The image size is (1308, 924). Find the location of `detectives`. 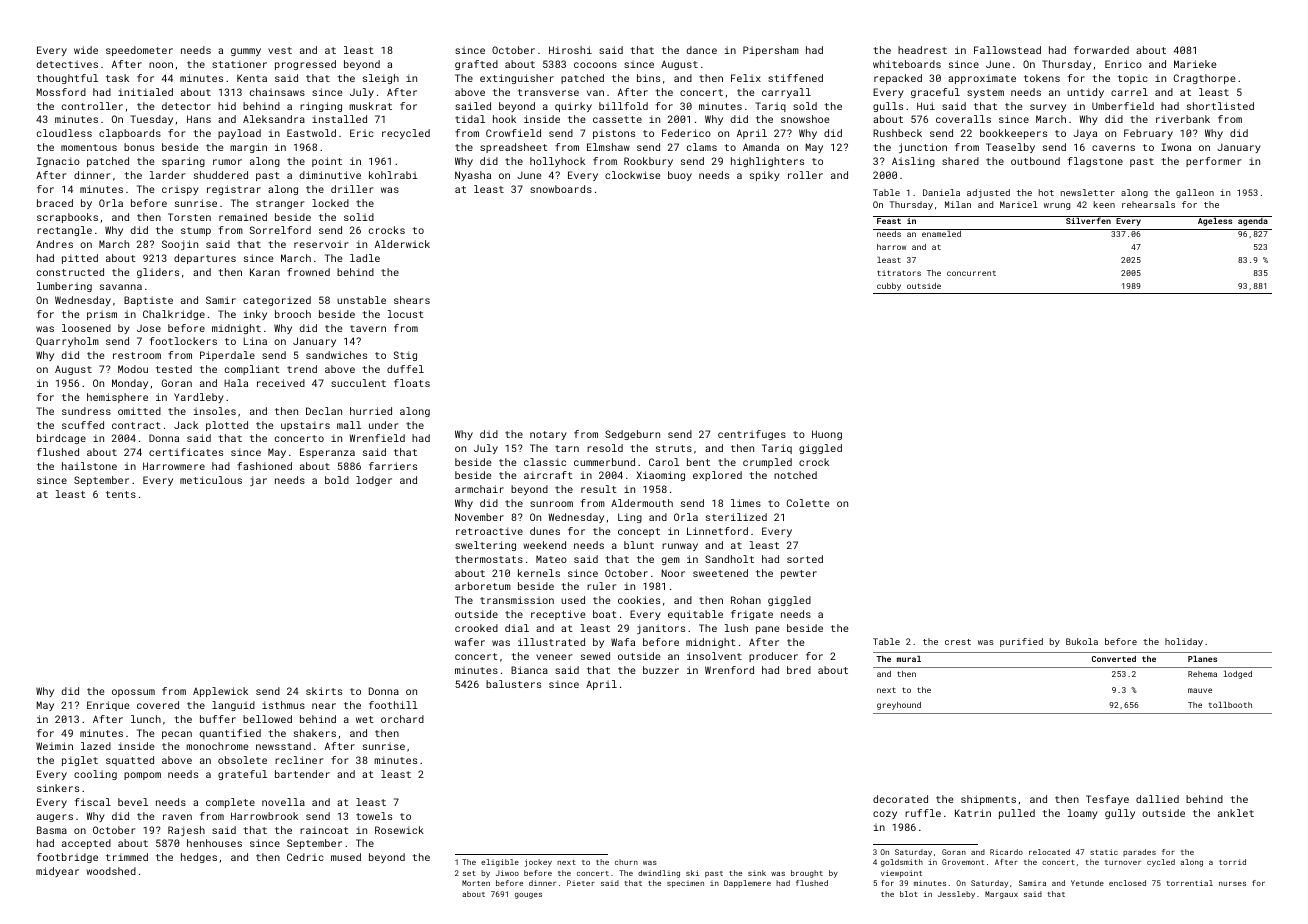

detectives is located at coordinates (67, 64).
